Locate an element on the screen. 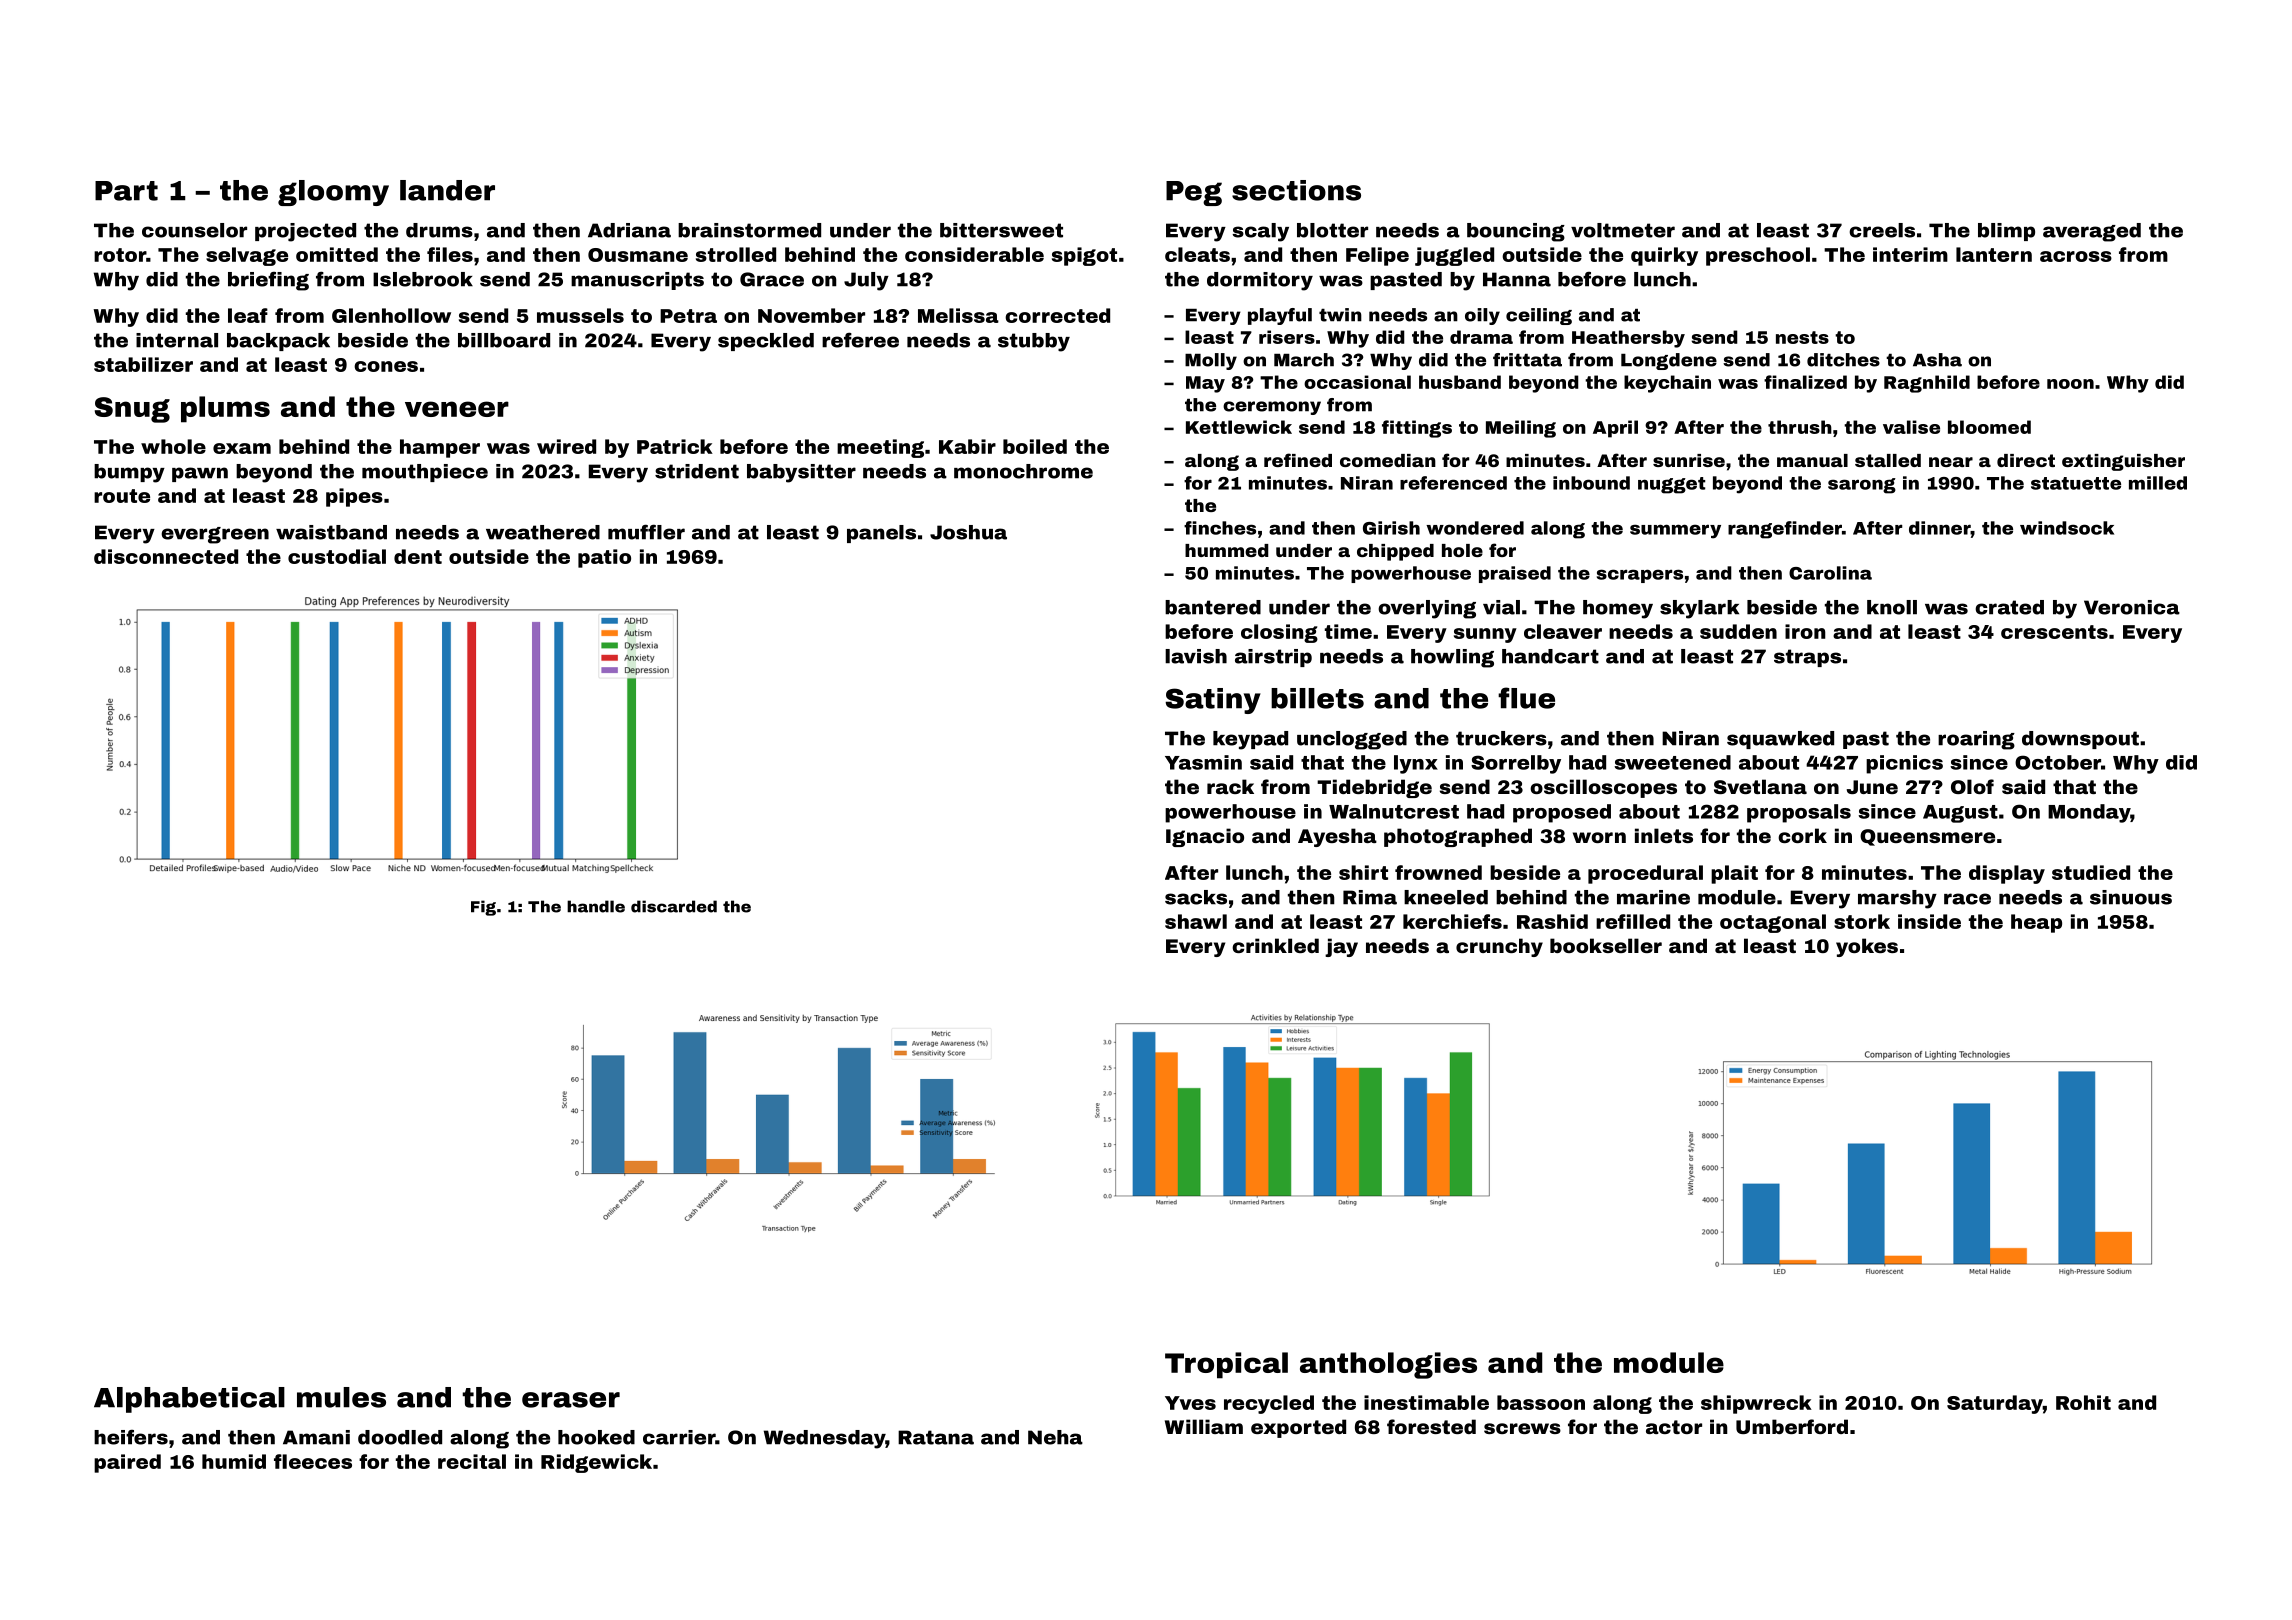 This screenshot has width=2292, height=1620. eraser is located at coordinates (571, 1400).
